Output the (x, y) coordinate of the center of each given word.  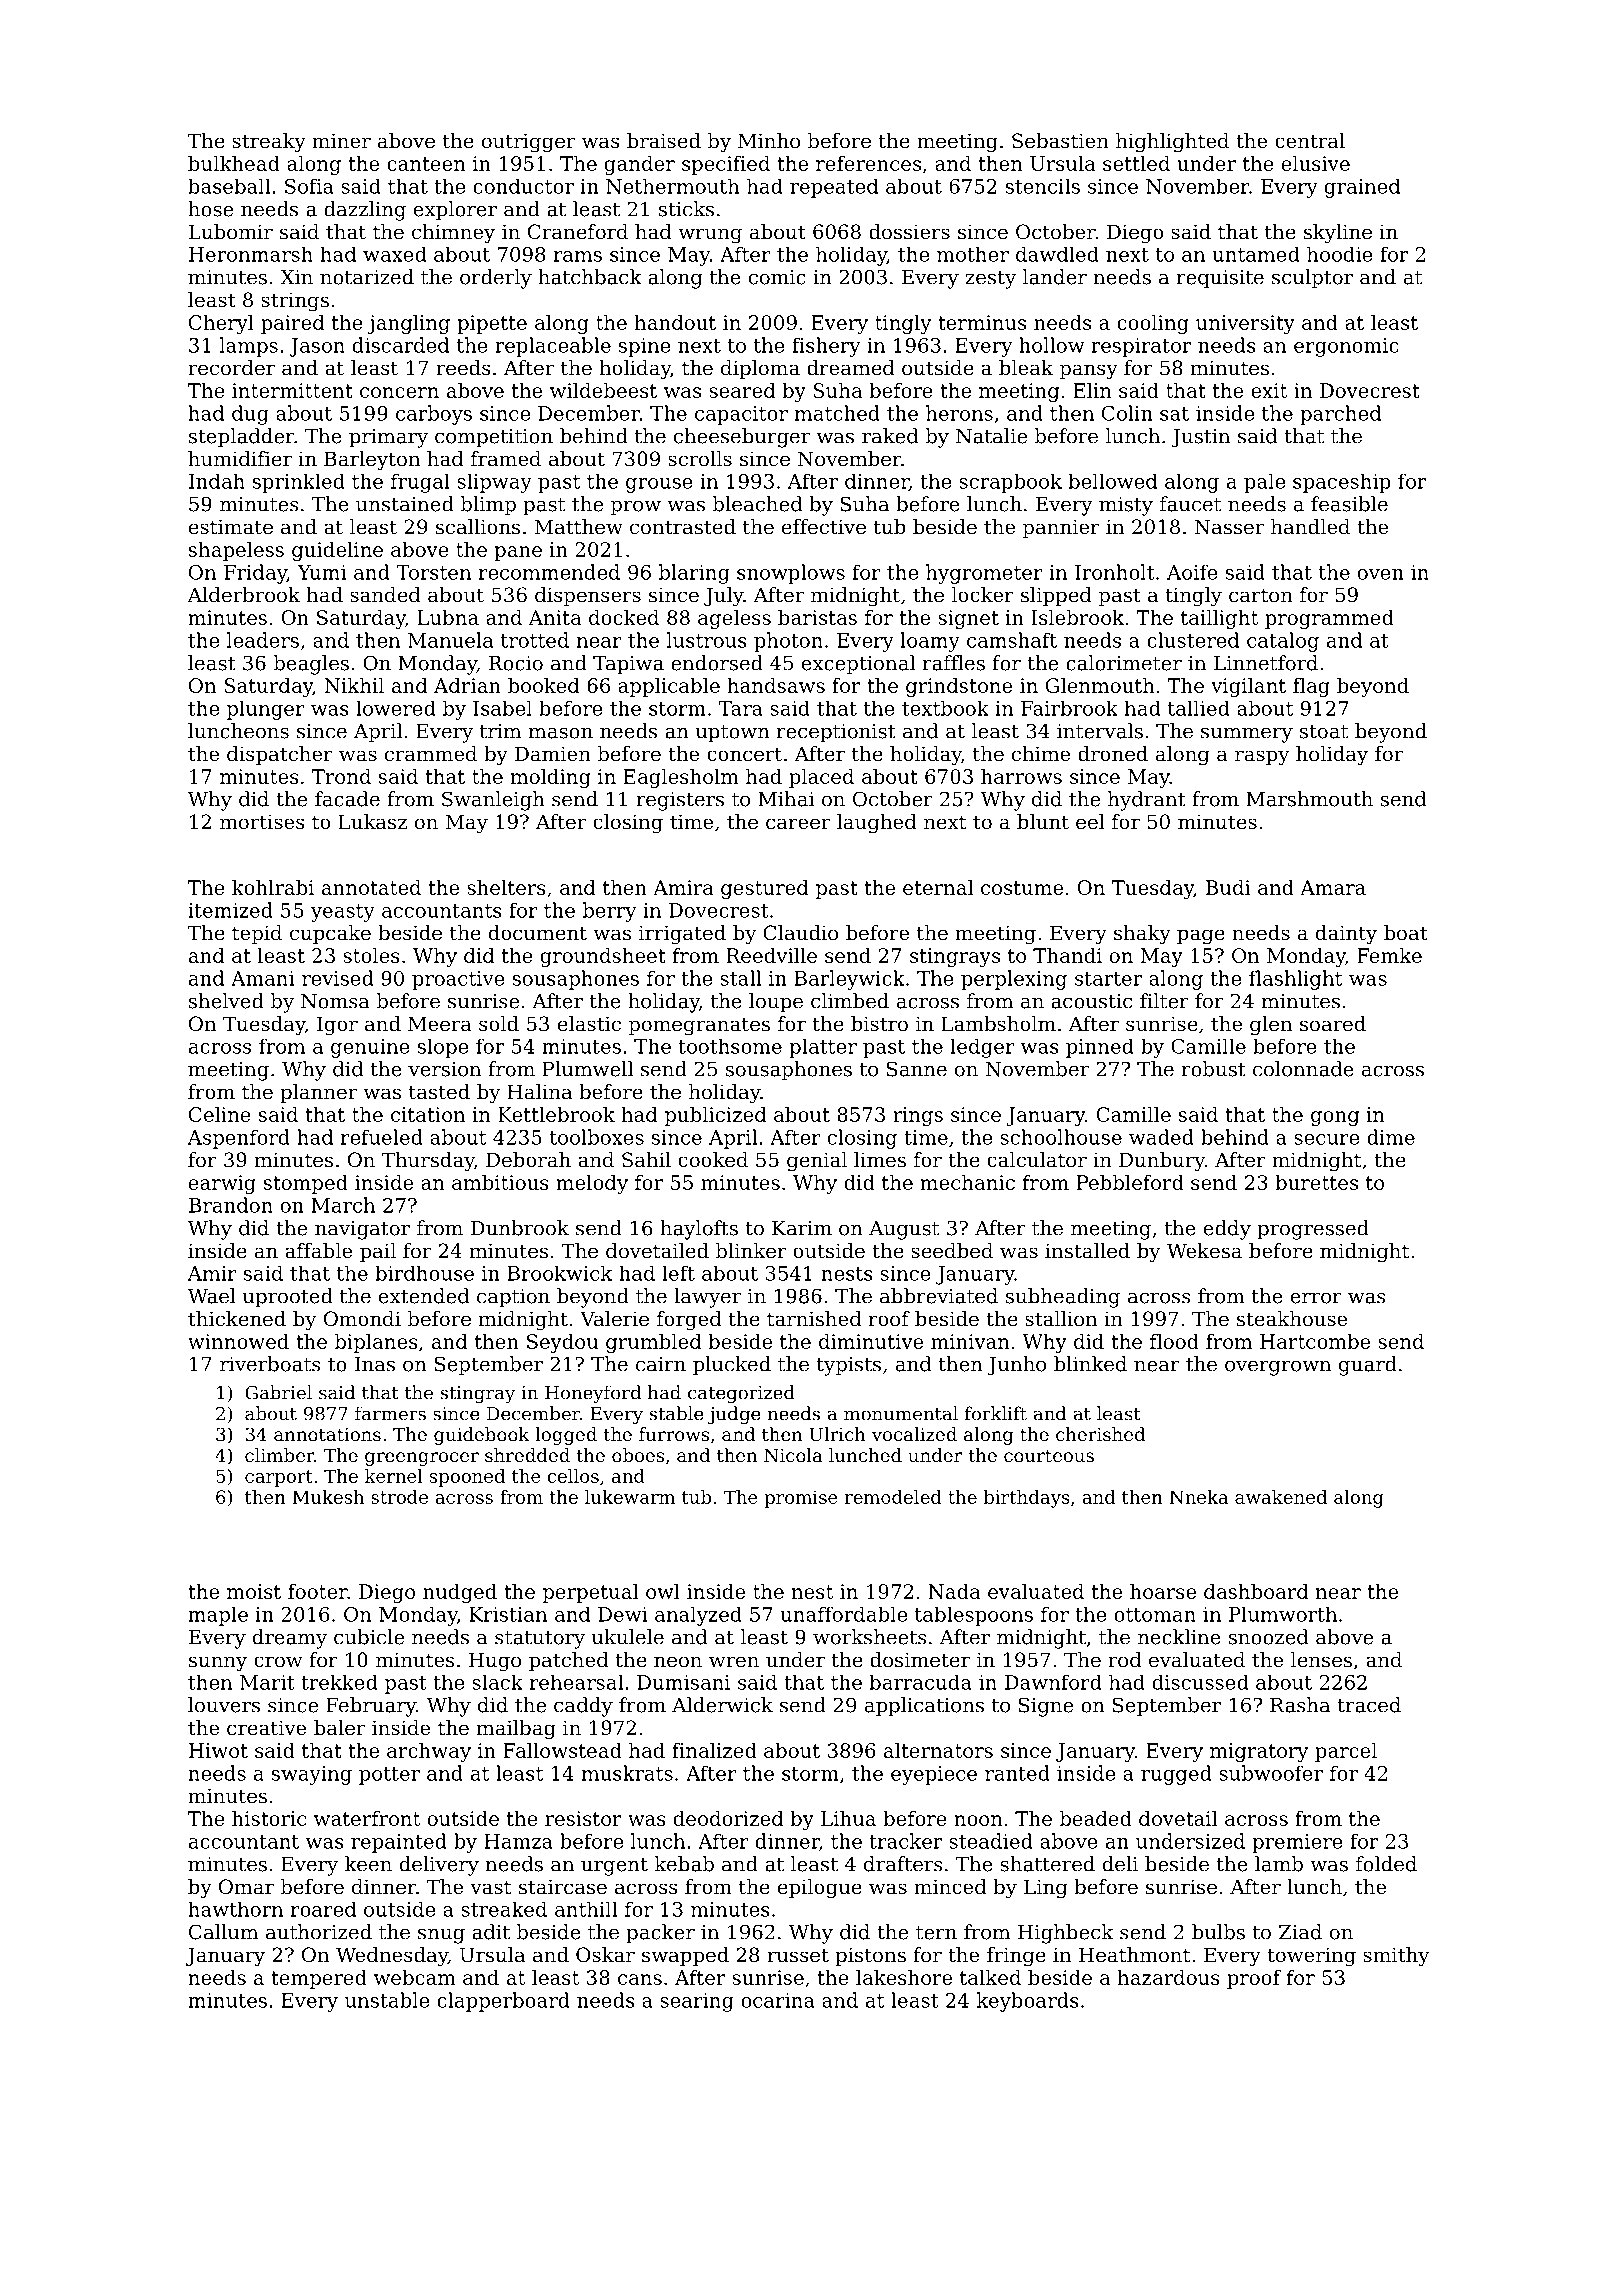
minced (950, 1887)
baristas (817, 617)
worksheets (870, 1637)
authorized (319, 1932)
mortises (262, 822)
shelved (226, 1001)
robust (1213, 1069)
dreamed (851, 368)
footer (317, 1591)
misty (1126, 506)
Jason (317, 347)
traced (1369, 1705)
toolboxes (597, 1137)
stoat (1324, 732)
